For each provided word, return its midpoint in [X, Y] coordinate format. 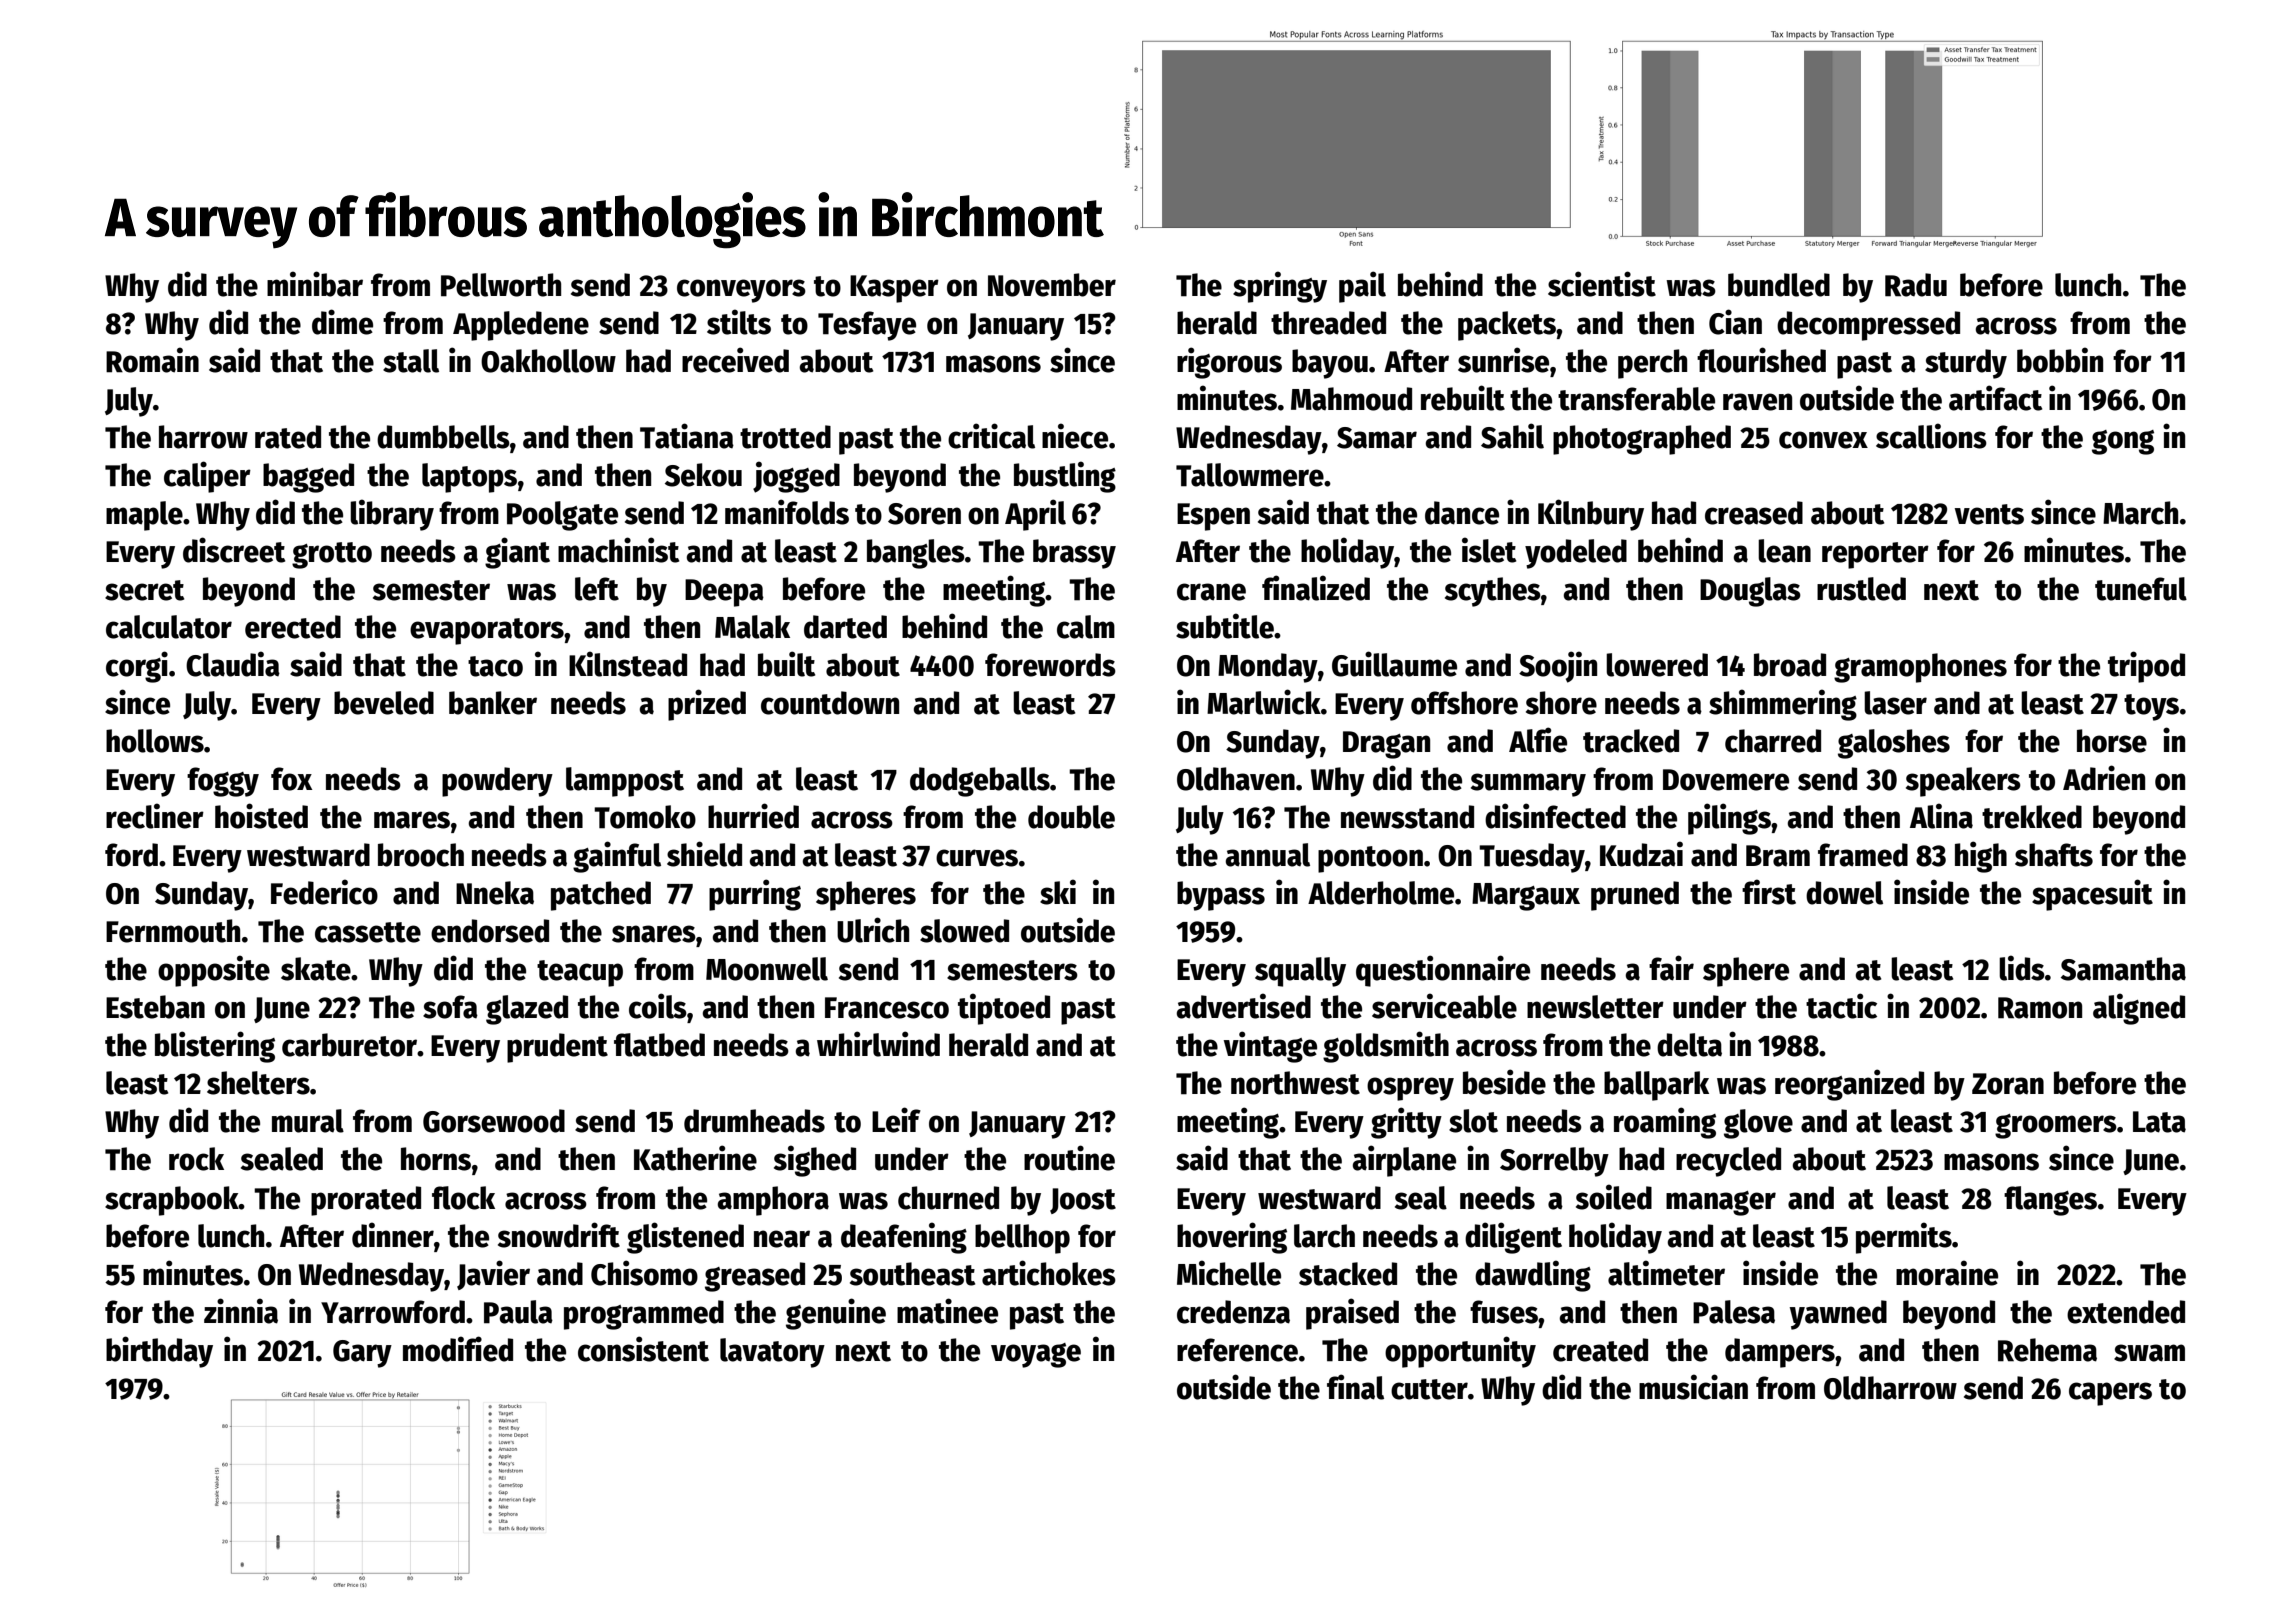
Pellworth [501, 285]
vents [1989, 514]
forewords [1050, 665]
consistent [643, 1349]
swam [2149, 1353]
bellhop [1022, 1239]
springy [1280, 287]
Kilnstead [628, 664]
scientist [1602, 284]
